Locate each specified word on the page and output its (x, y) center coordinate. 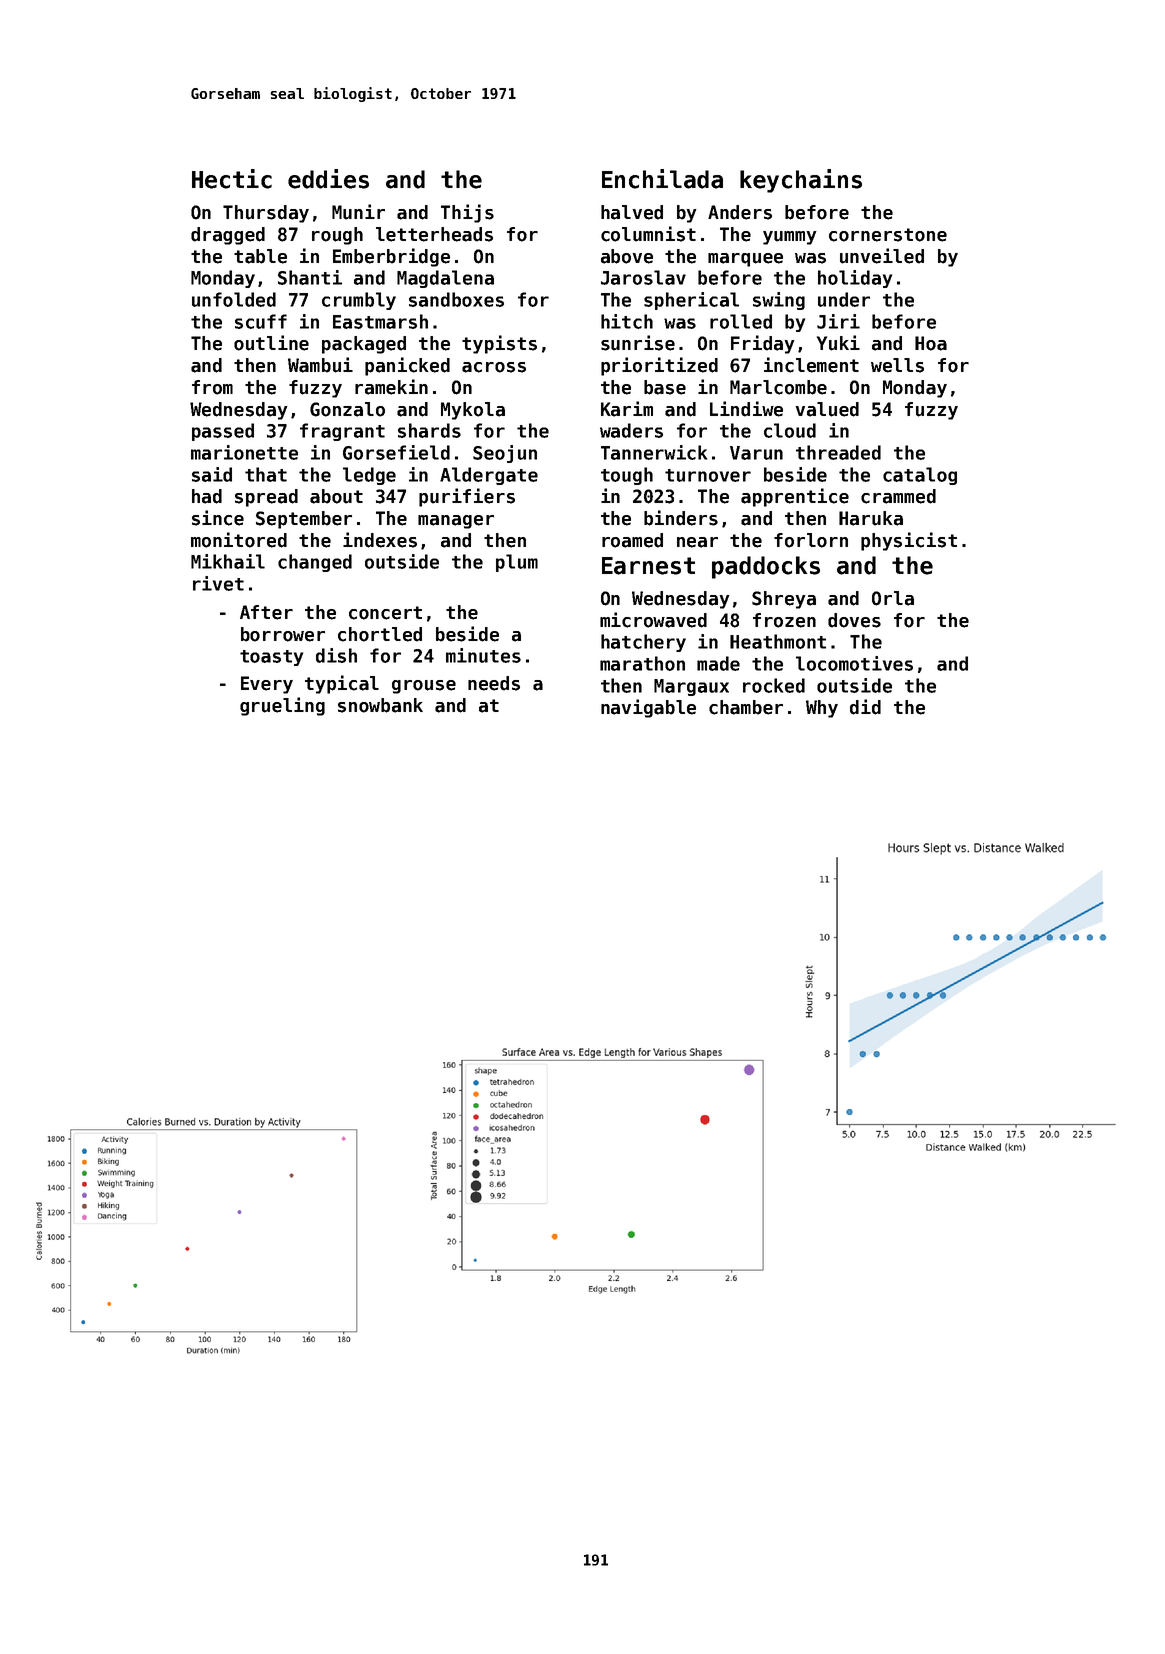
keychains (801, 181)
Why (822, 709)
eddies (328, 179)
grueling (282, 706)
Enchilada (662, 179)
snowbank (380, 705)
